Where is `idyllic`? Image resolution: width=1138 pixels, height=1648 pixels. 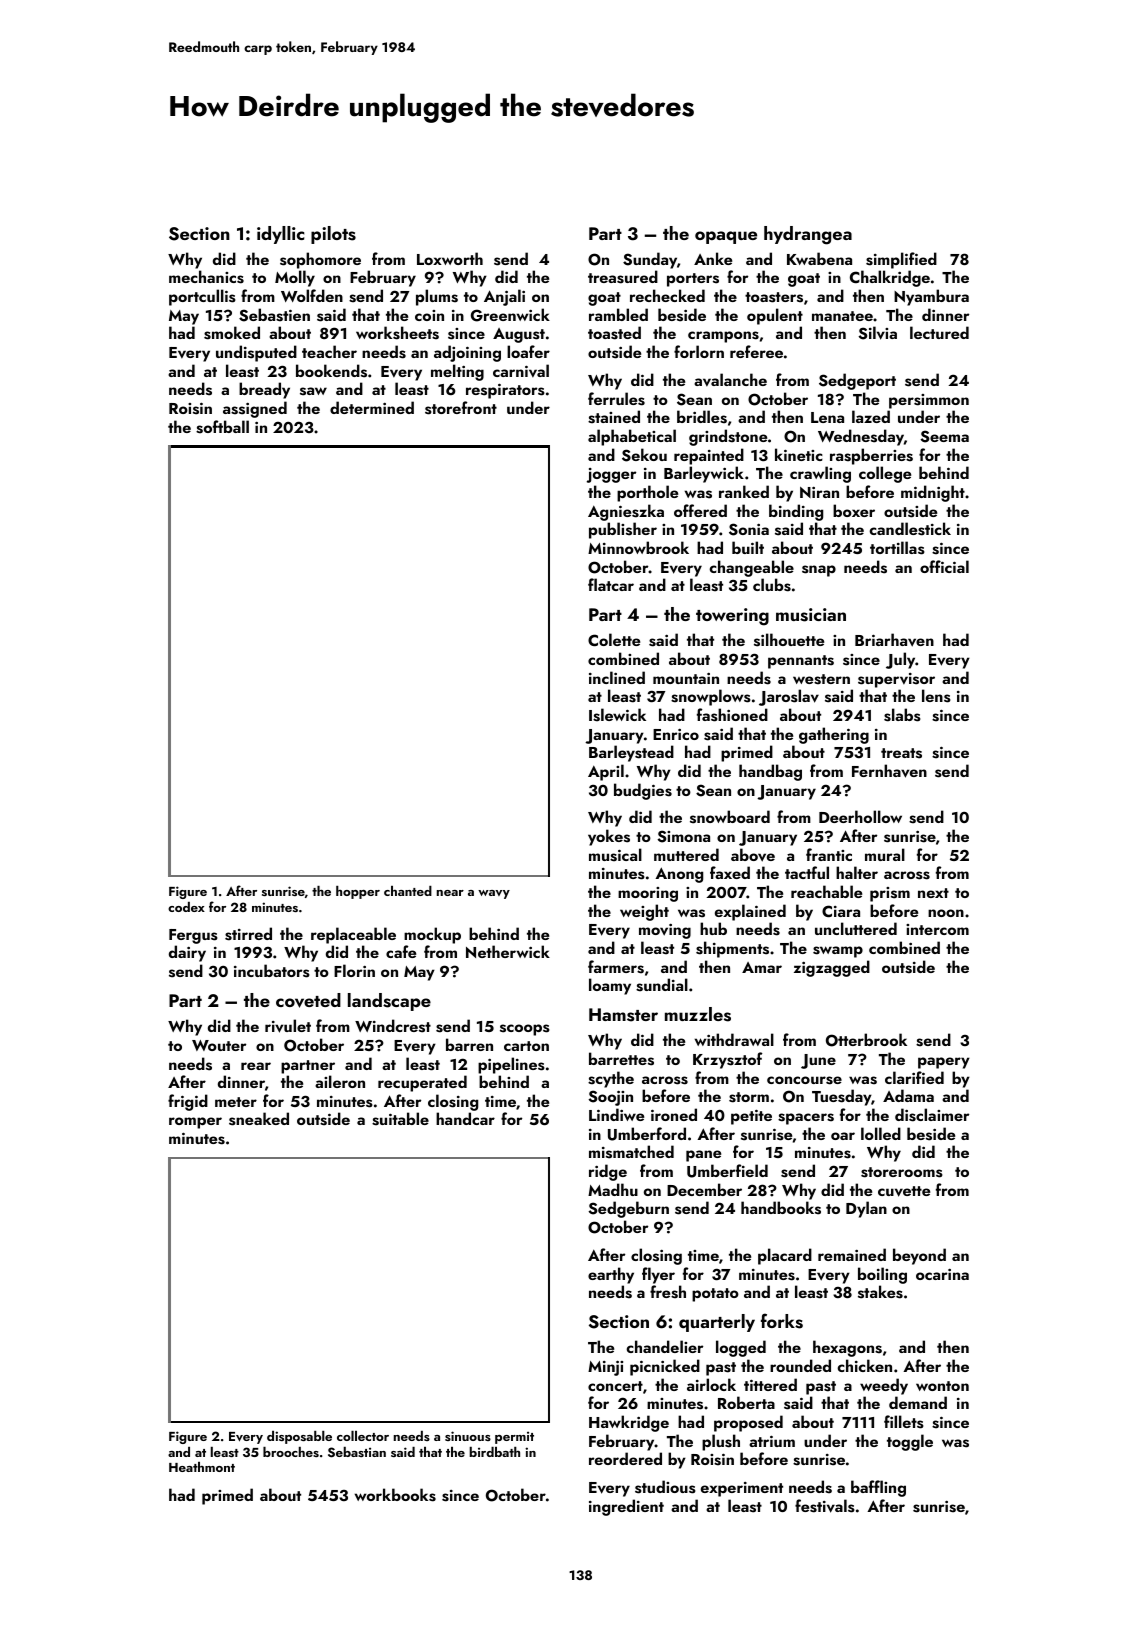
idyllic is located at coordinates (280, 235).
